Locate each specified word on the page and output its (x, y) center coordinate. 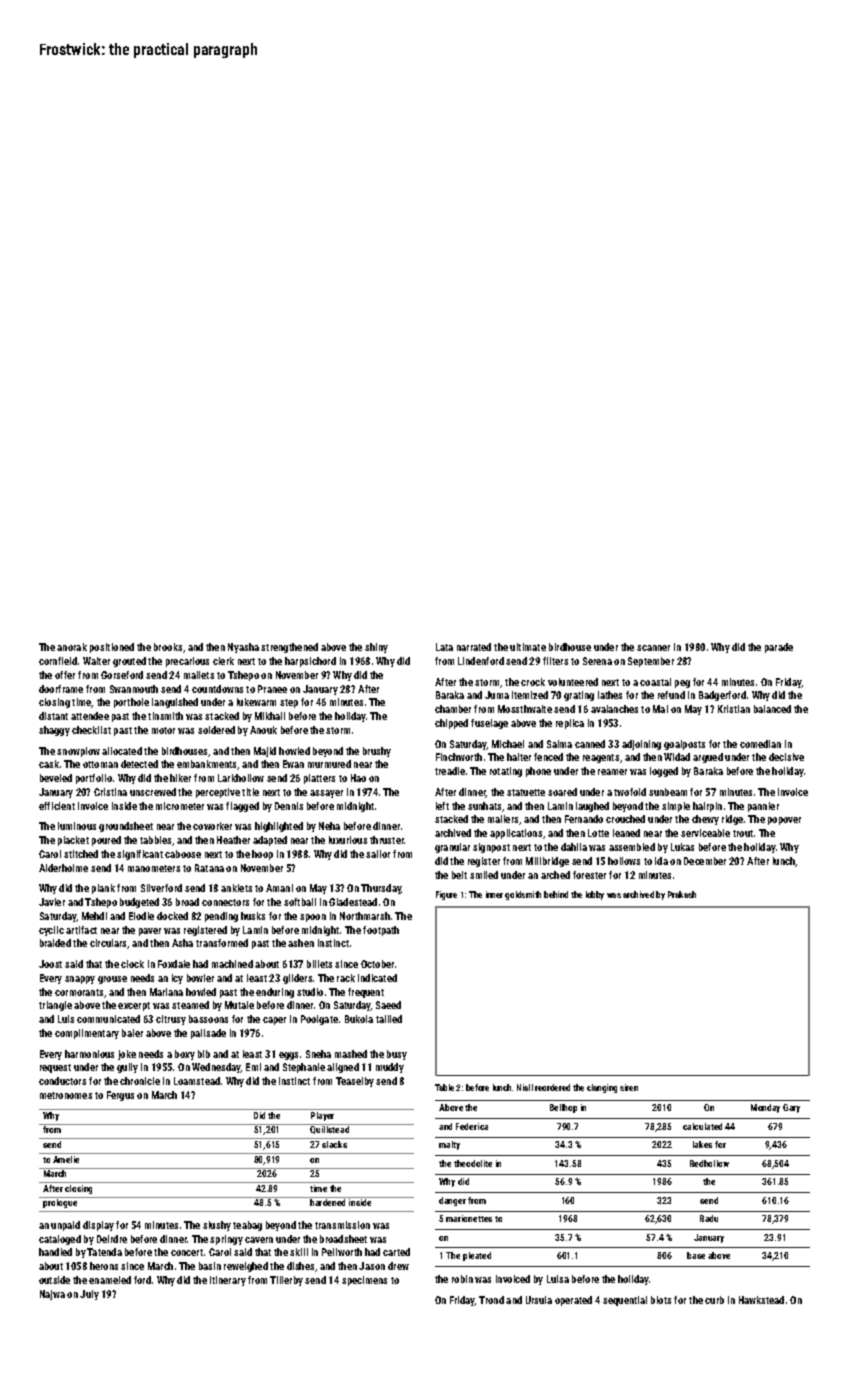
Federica (472, 1126)
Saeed (388, 1005)
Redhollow (709, 1163)
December (705, 861)
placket (73, 841)
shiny (376, 648)
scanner (653, 648)
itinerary (228, 1281)
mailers (503, 819)
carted (396, 1252)
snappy (80, 980)
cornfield (58, 661)
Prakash (682, 894)
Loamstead (197, 1081)
